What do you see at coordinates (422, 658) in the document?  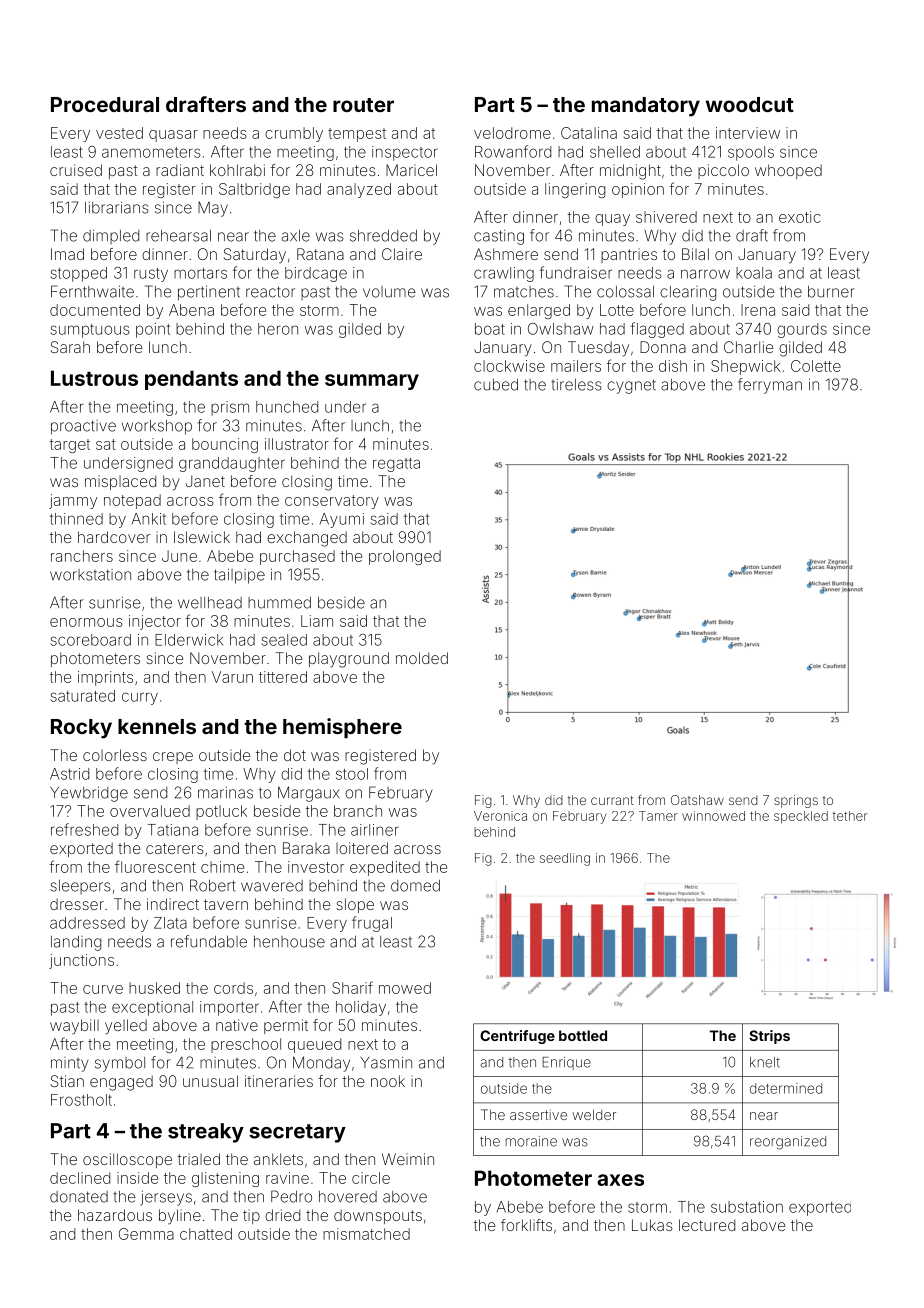 I see `molded` at bounding box center [422, 658].
